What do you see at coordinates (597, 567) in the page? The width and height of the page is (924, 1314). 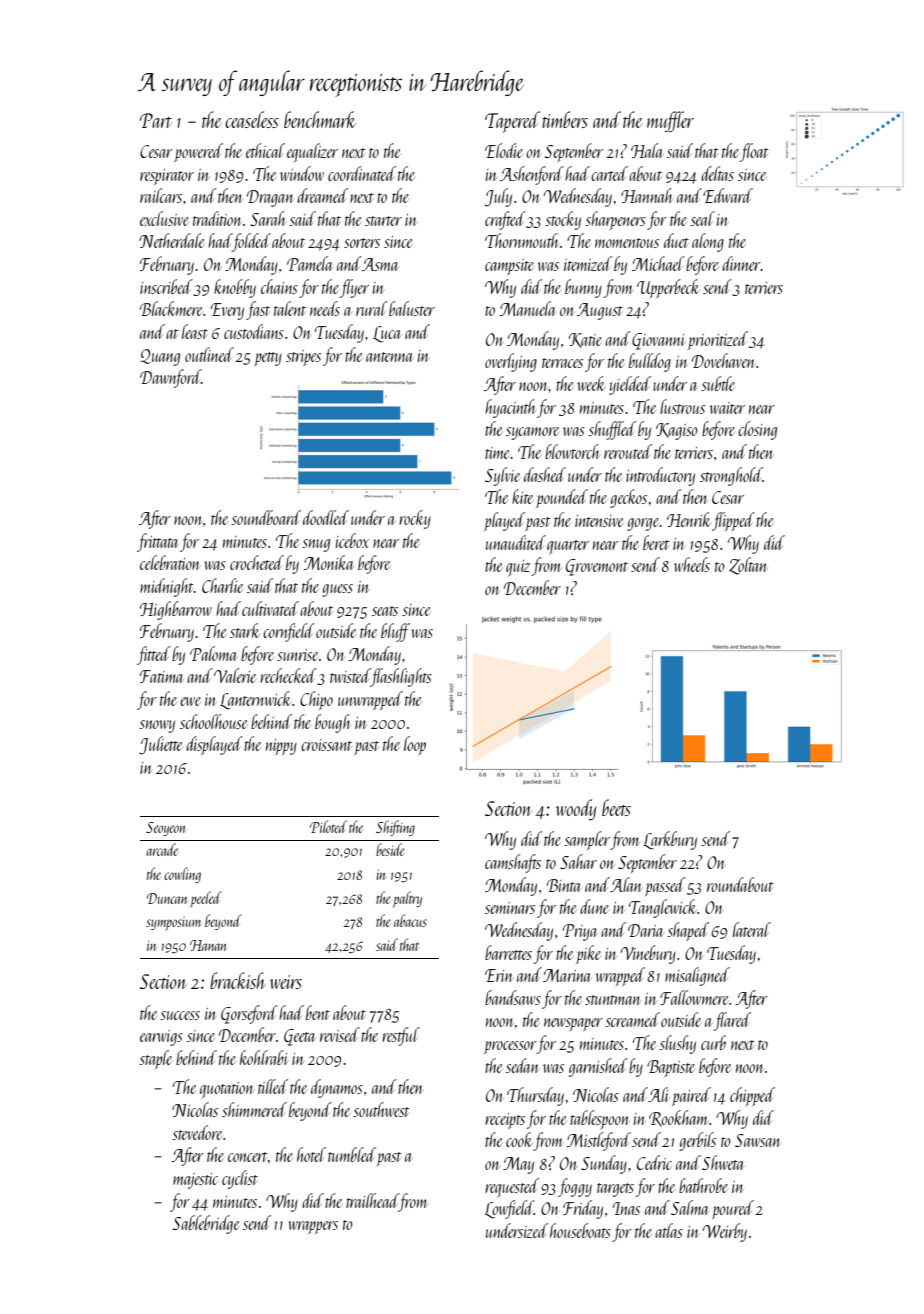 I see `Grovemont` at bounding box center [597, 567].
